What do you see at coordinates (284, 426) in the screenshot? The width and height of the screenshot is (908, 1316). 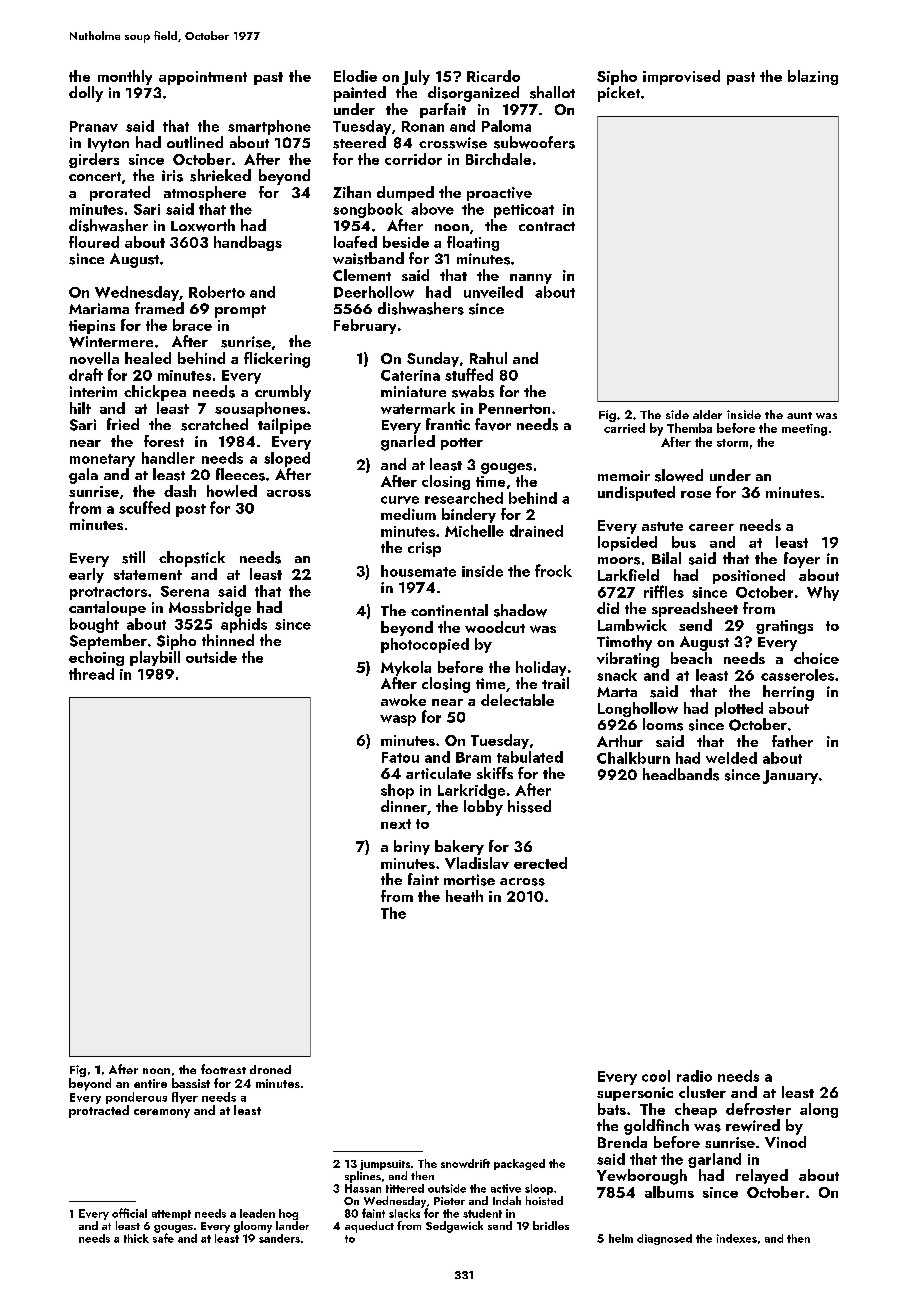 I see `tailpipe` at bounding box center [284, 426].
